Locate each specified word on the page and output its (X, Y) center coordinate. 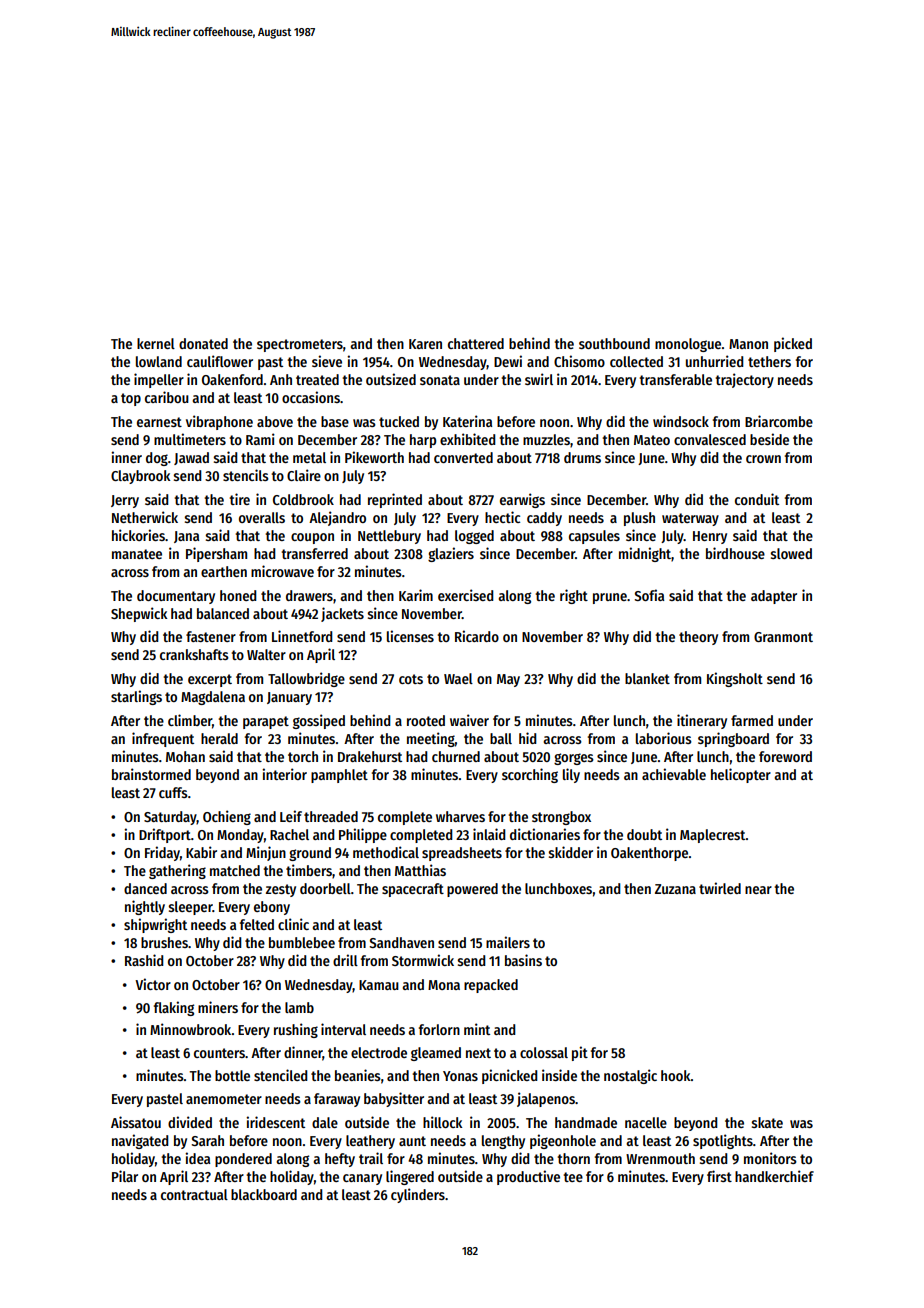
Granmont (783, 637)
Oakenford (232, 379)
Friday (162, 853)
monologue (688, 345)
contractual (194, 1194)
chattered (476, 343)
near (758, 890)
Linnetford (302, 636)
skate (767, 1122)
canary (362, 1179)
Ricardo (477, 636)
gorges (574, 759)
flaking (174, 1008)
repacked (491, 986)
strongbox (561, 818)
